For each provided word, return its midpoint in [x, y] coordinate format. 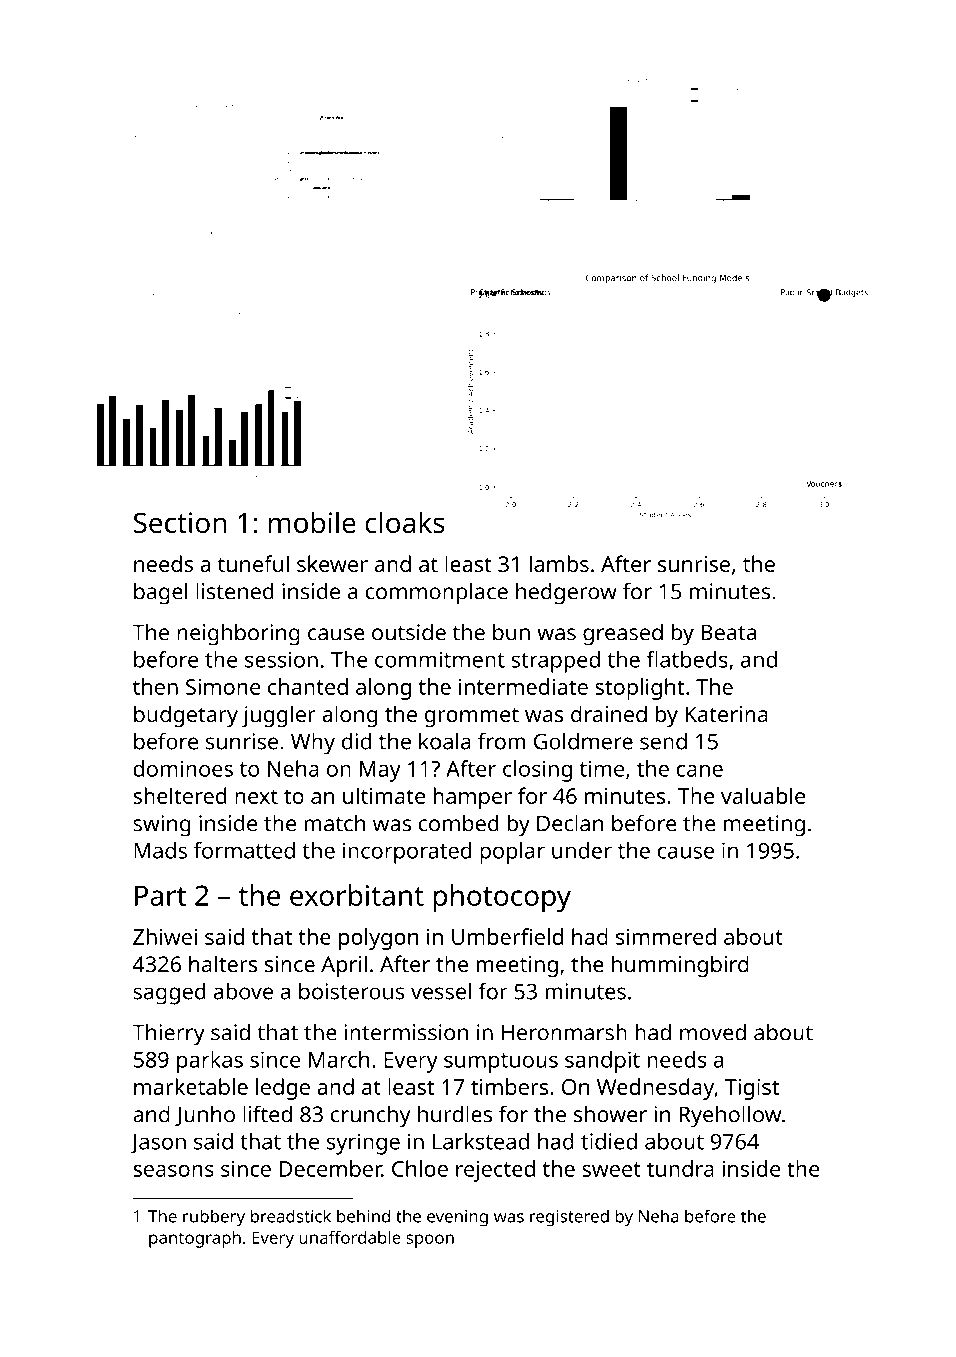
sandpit [602, 1062]
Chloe [420, 1168]
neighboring [238, 634]
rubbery [214, 1218]
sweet [611, 1169]
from [502, 741]
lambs [559, 563]
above [243, 991]
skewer [332, 563]
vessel [441, 991]
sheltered [180, 795]
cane [700, 771]
